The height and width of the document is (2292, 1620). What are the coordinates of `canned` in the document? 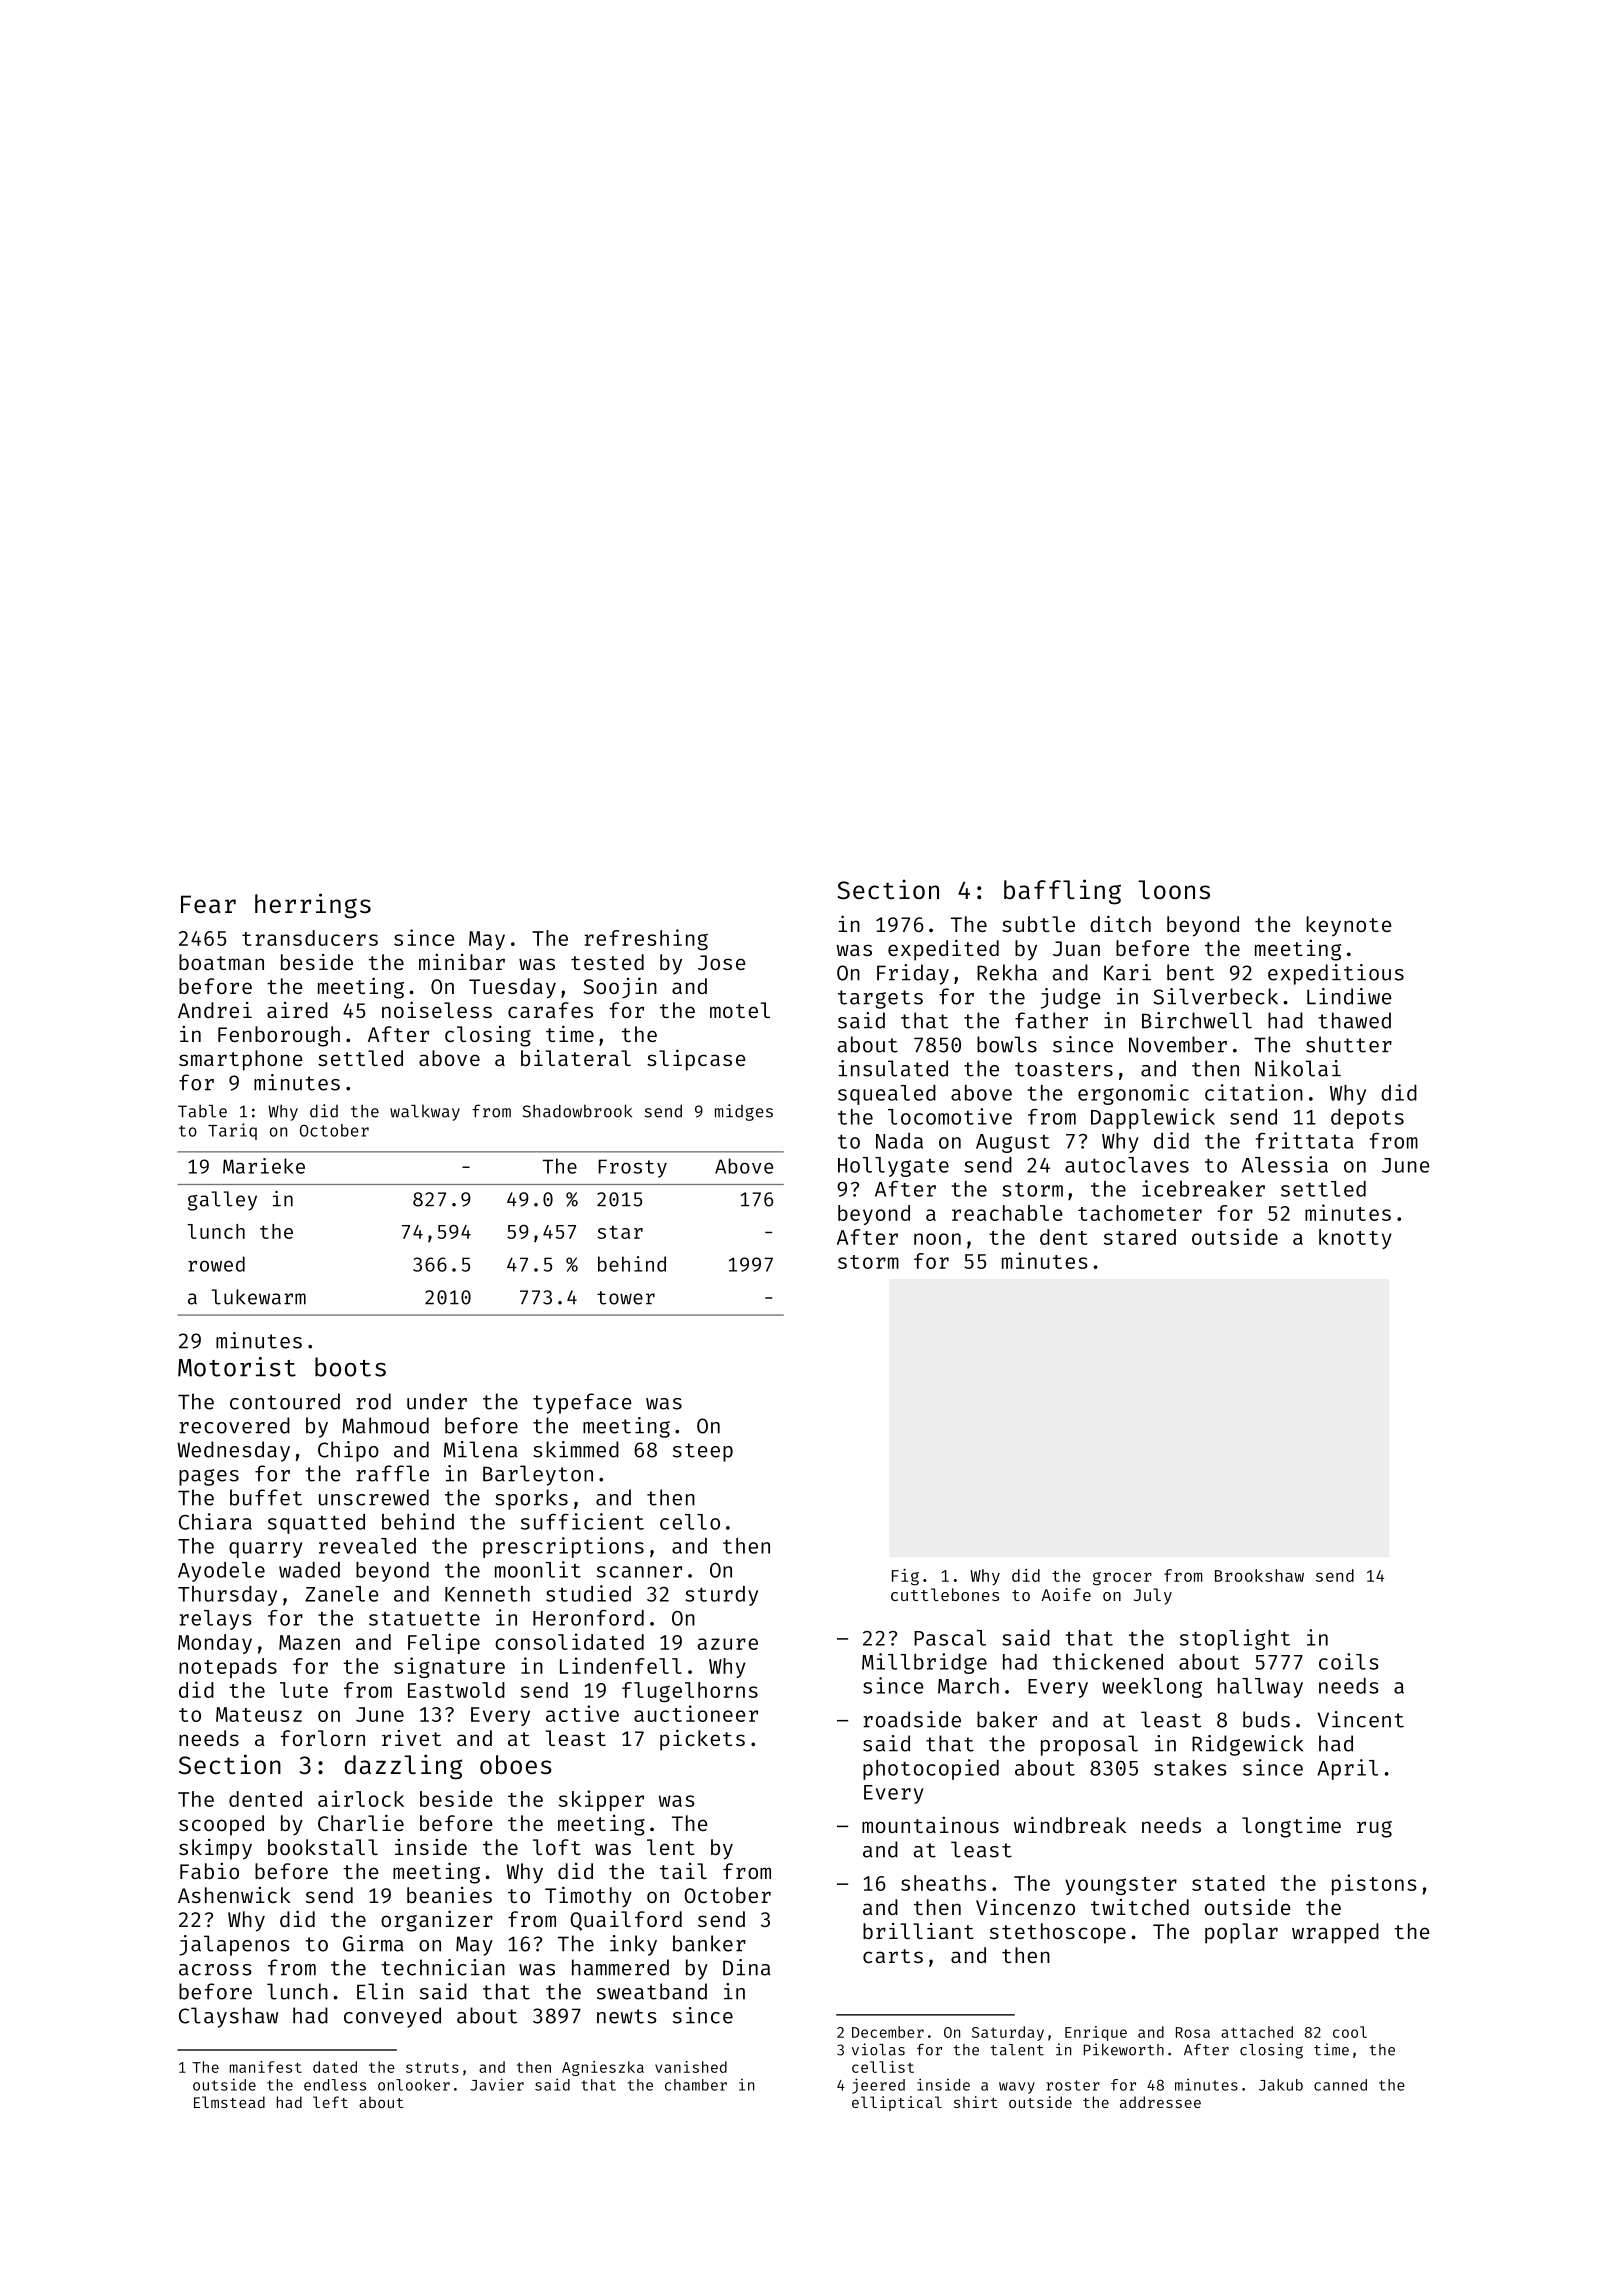 It's located at (1340, 2085).
